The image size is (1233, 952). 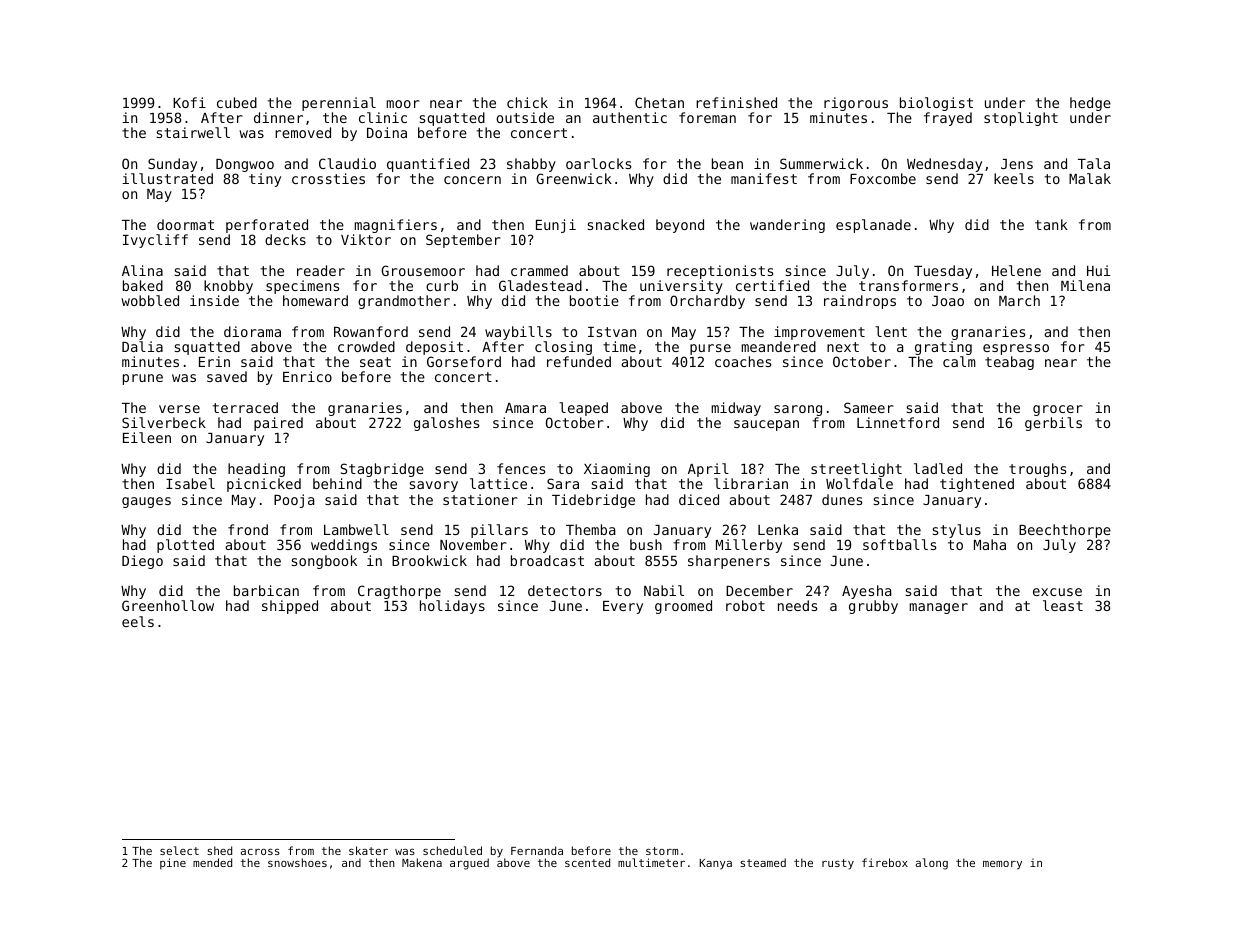 What do you see at coordinates (547, 560) in the image?
I see `broadcast` at bounding box center [547, 560].
